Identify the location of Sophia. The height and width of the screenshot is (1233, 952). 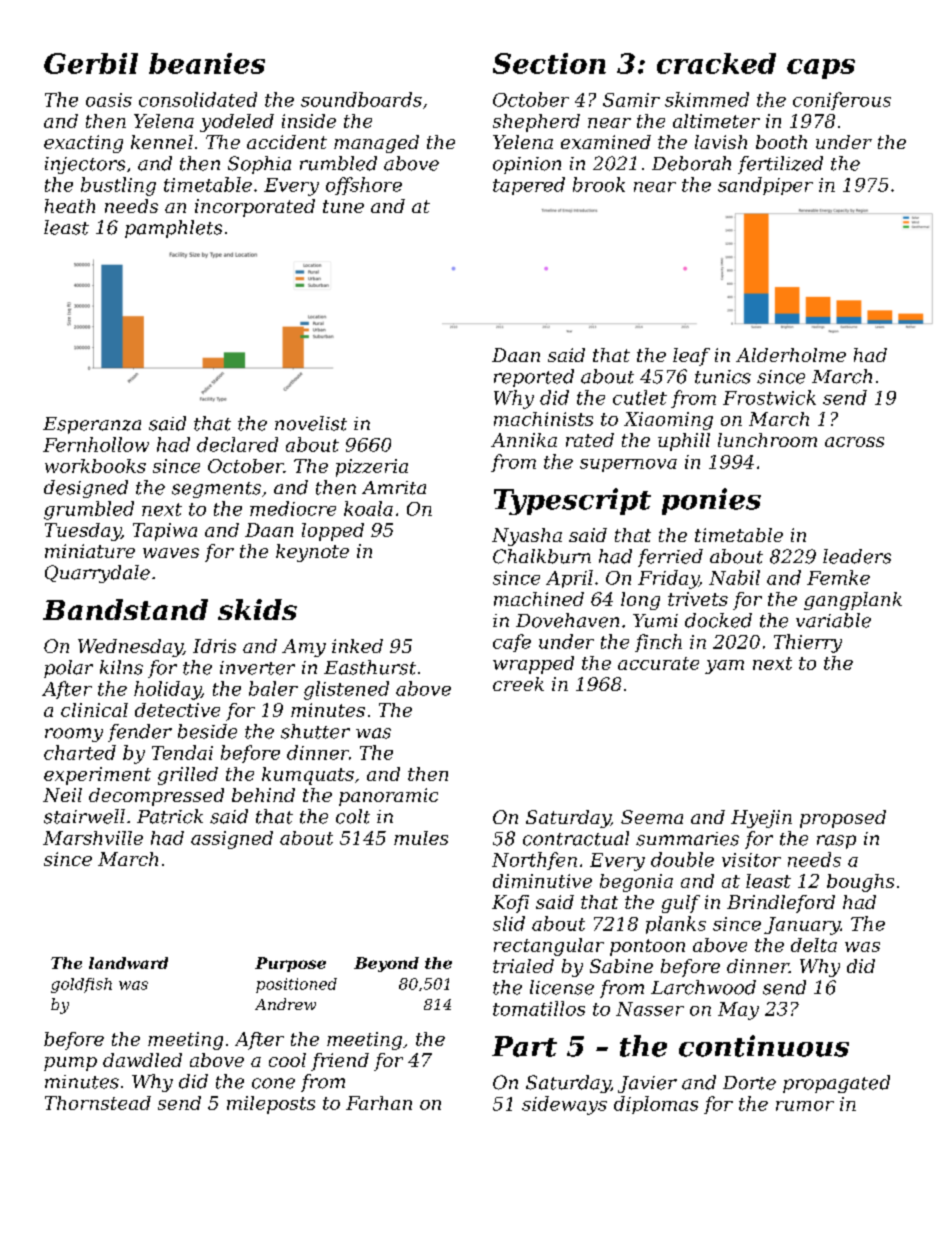
(259, 165).
